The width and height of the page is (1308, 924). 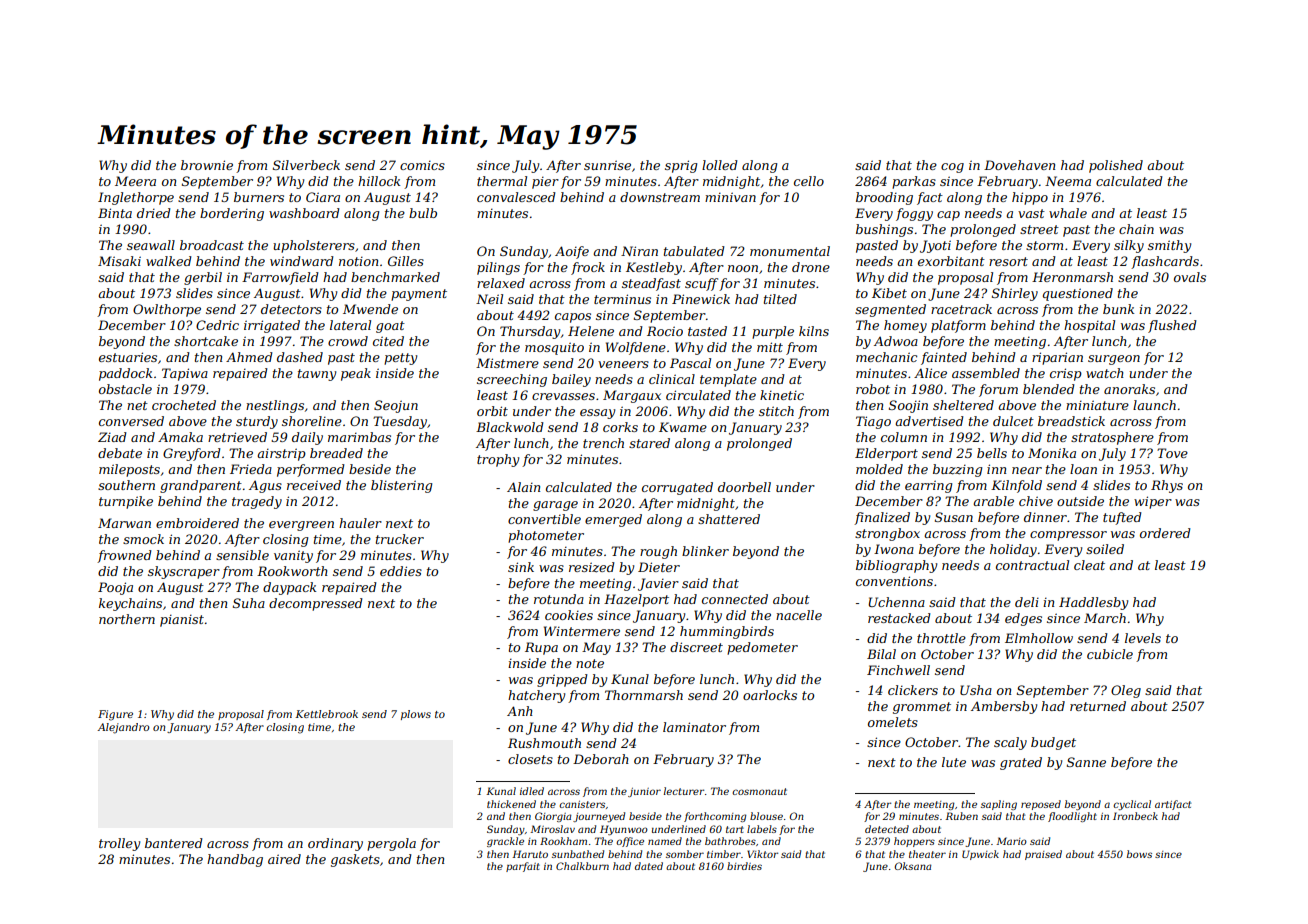 I want to click on cello, so click(x=809, y=181).
